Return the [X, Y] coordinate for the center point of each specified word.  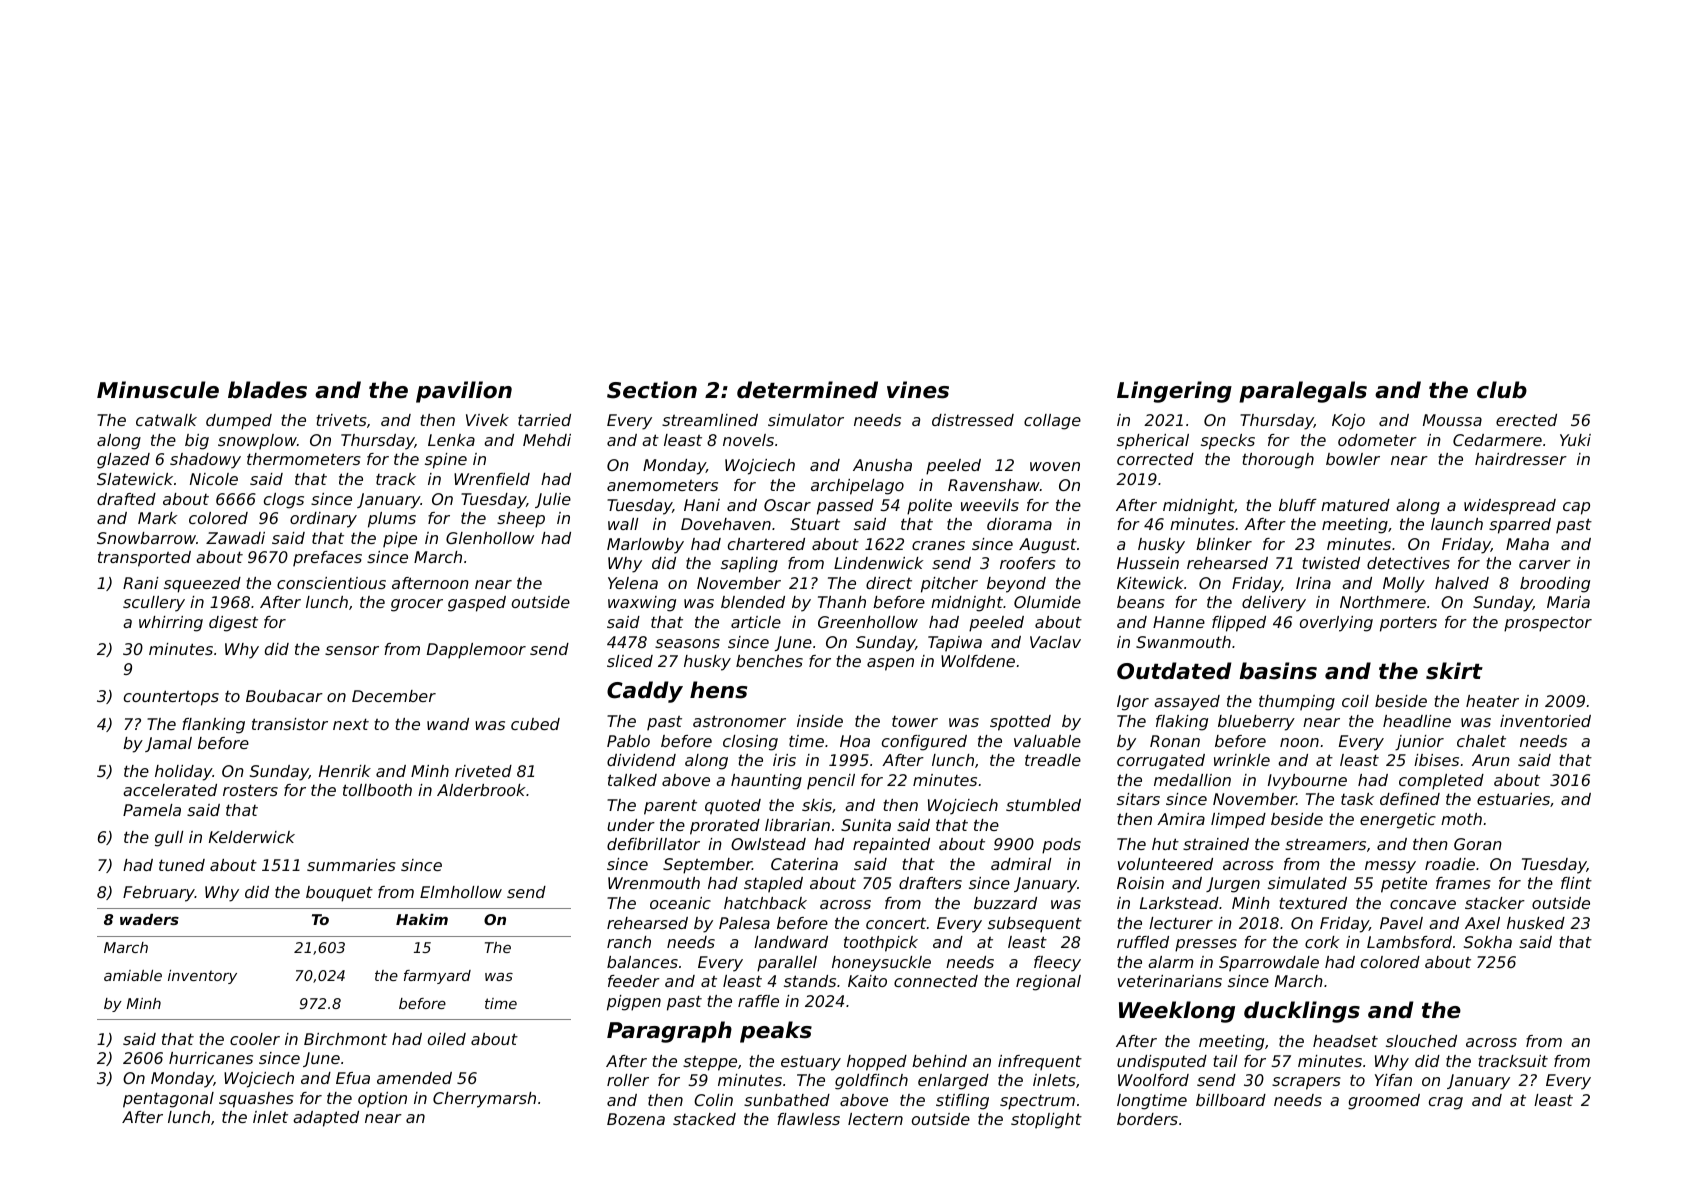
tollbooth [377, 790]
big [197, 442]
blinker [1224, 544]
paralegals [1303, 392]
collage [1052, 422]
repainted [891, 846]
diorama [1019, 524]
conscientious [331, 583]
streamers [1325, 844]
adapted [326, 1119]
